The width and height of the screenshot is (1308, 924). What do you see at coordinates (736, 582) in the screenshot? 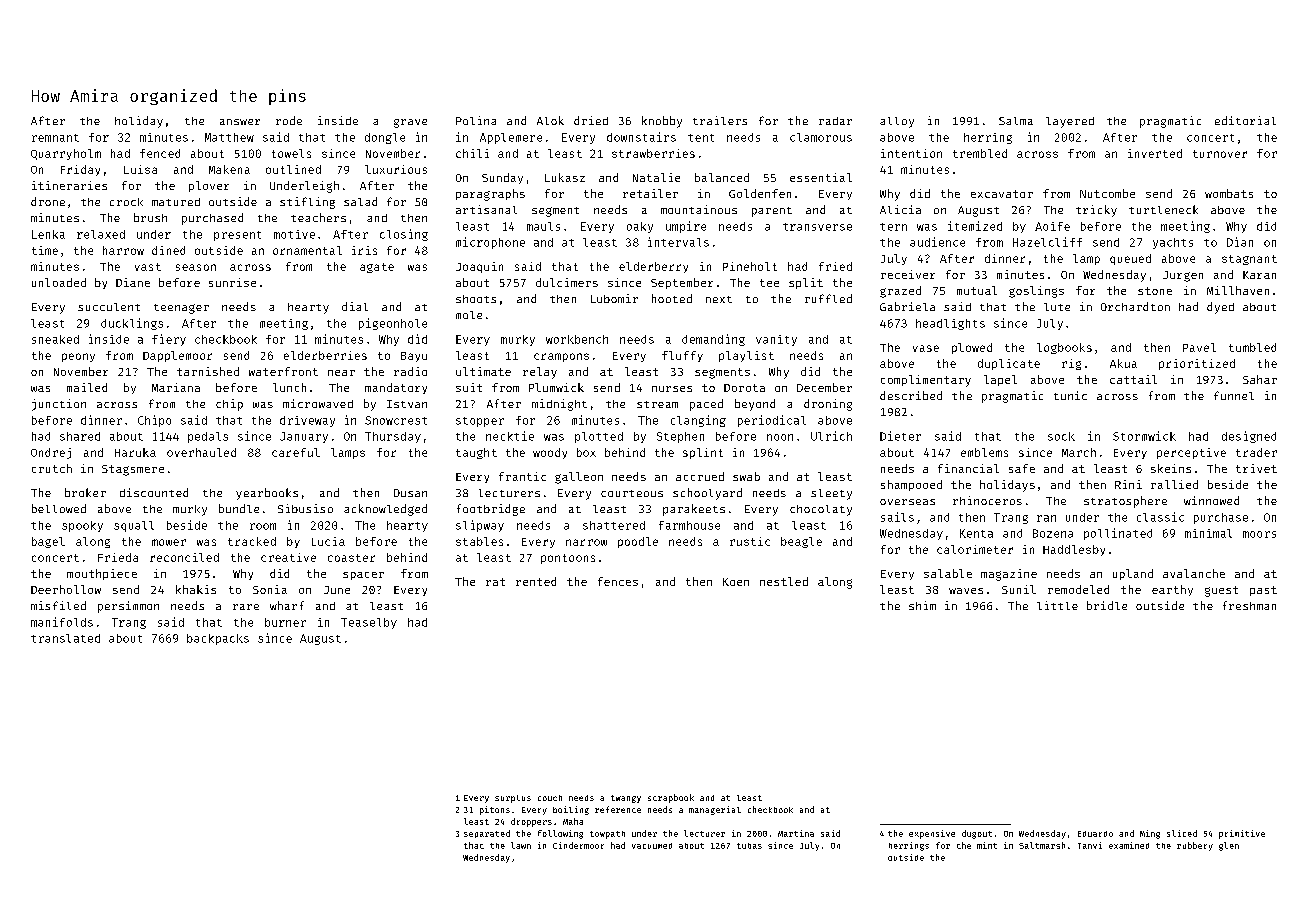
I see `Koen` at bounding box center [736, 582].
